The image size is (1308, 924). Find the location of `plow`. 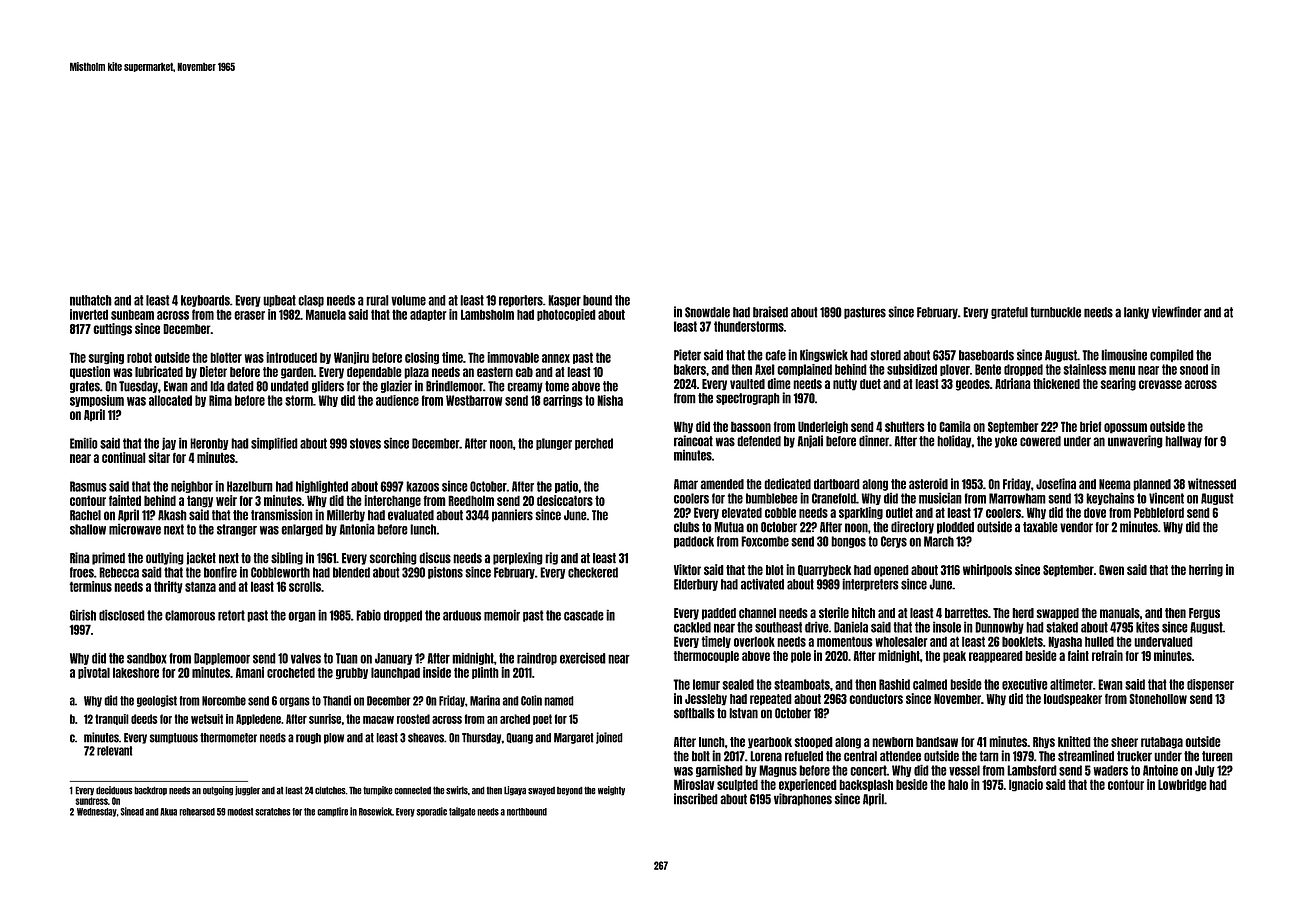

plow is located at coordinates (334, 738).
